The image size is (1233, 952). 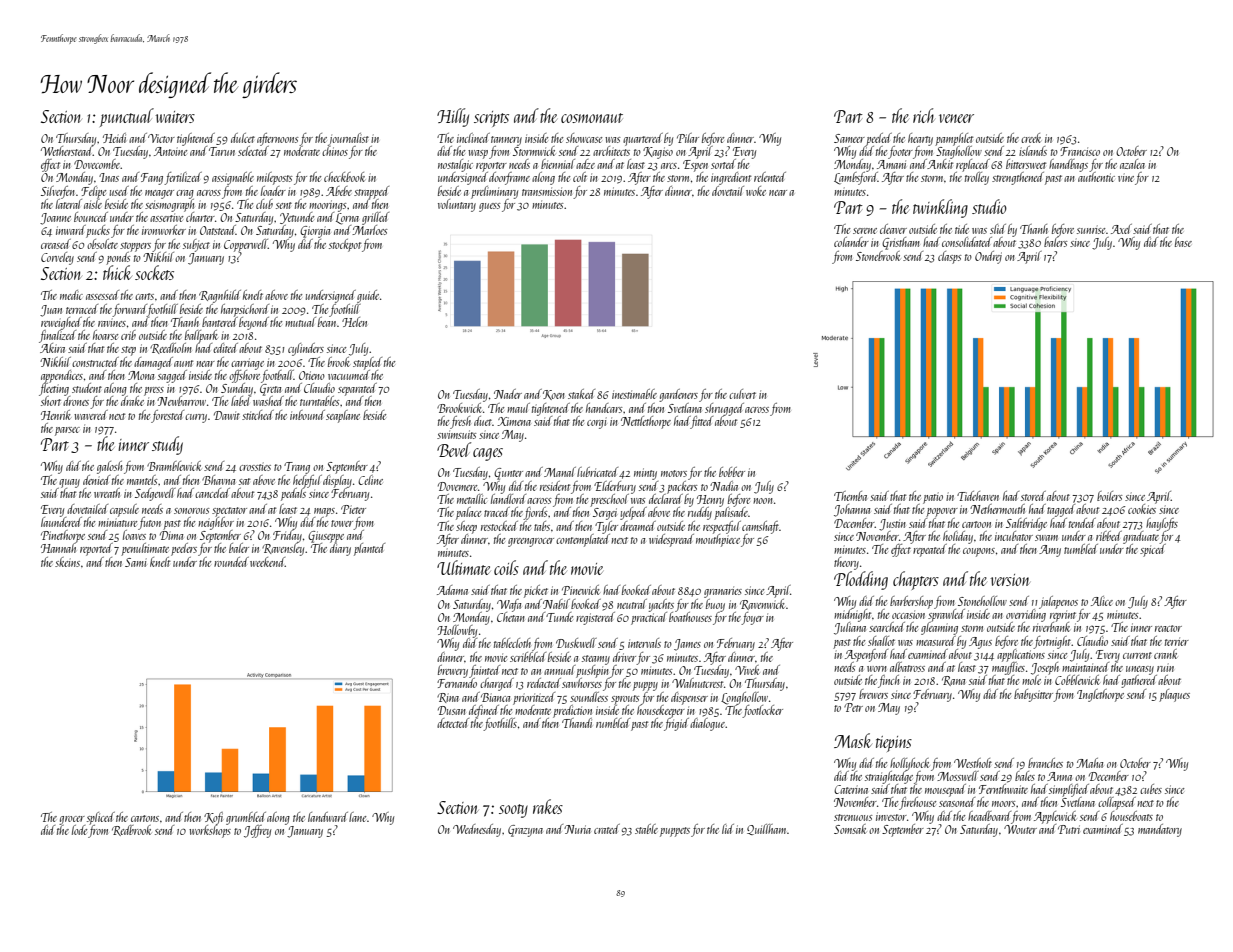 What do you see at coordinates (491, 119) in the screenshot?
I see `scripts` at bounding box center [491, 119].
